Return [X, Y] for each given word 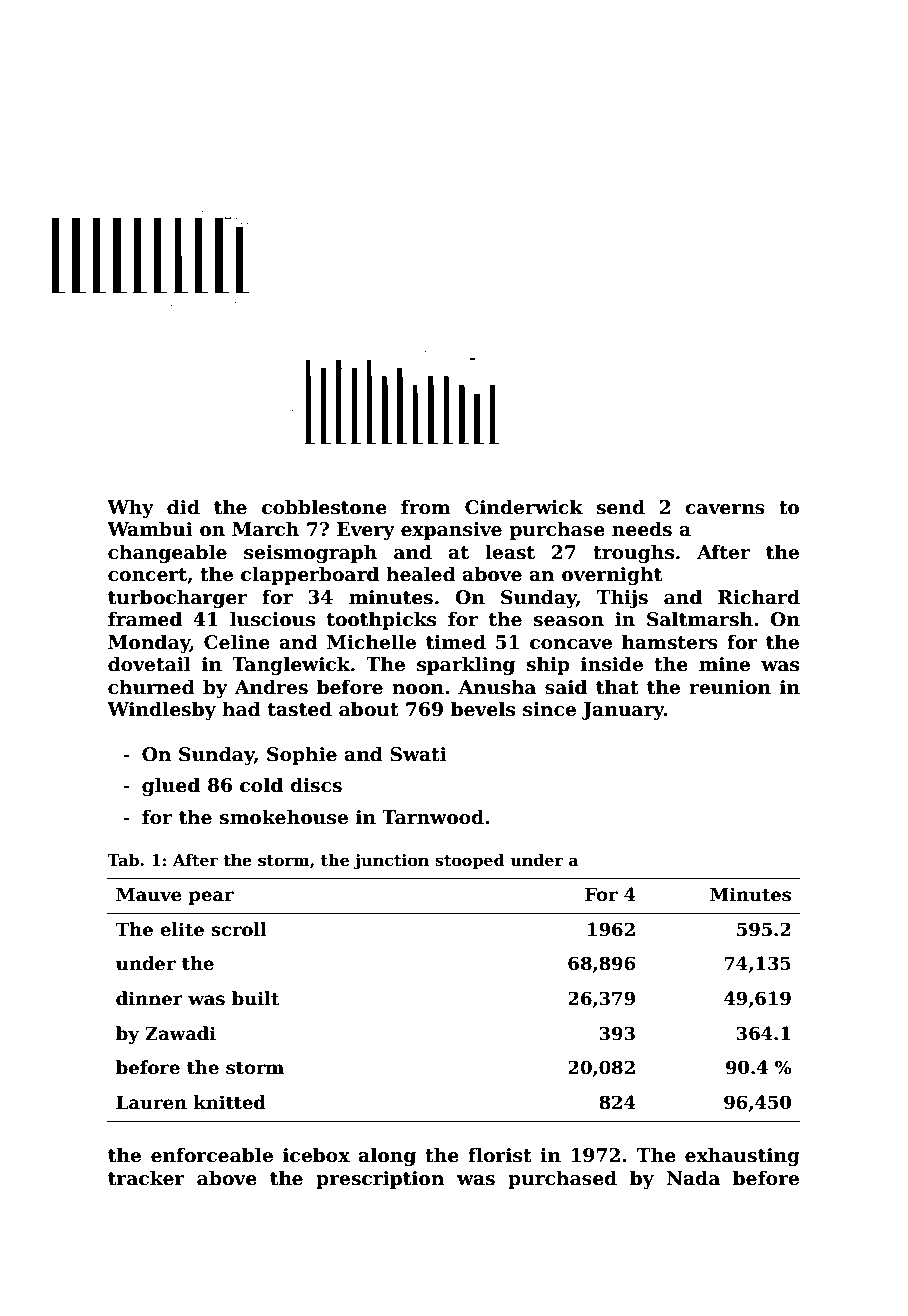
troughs [633, 553]
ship [548, 665]
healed [421, 574]
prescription [380, 1180]
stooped [470, 862]
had [241, 709]
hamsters [670, 642]
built [255, 998]
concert [147, 575]
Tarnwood [433, 817]
